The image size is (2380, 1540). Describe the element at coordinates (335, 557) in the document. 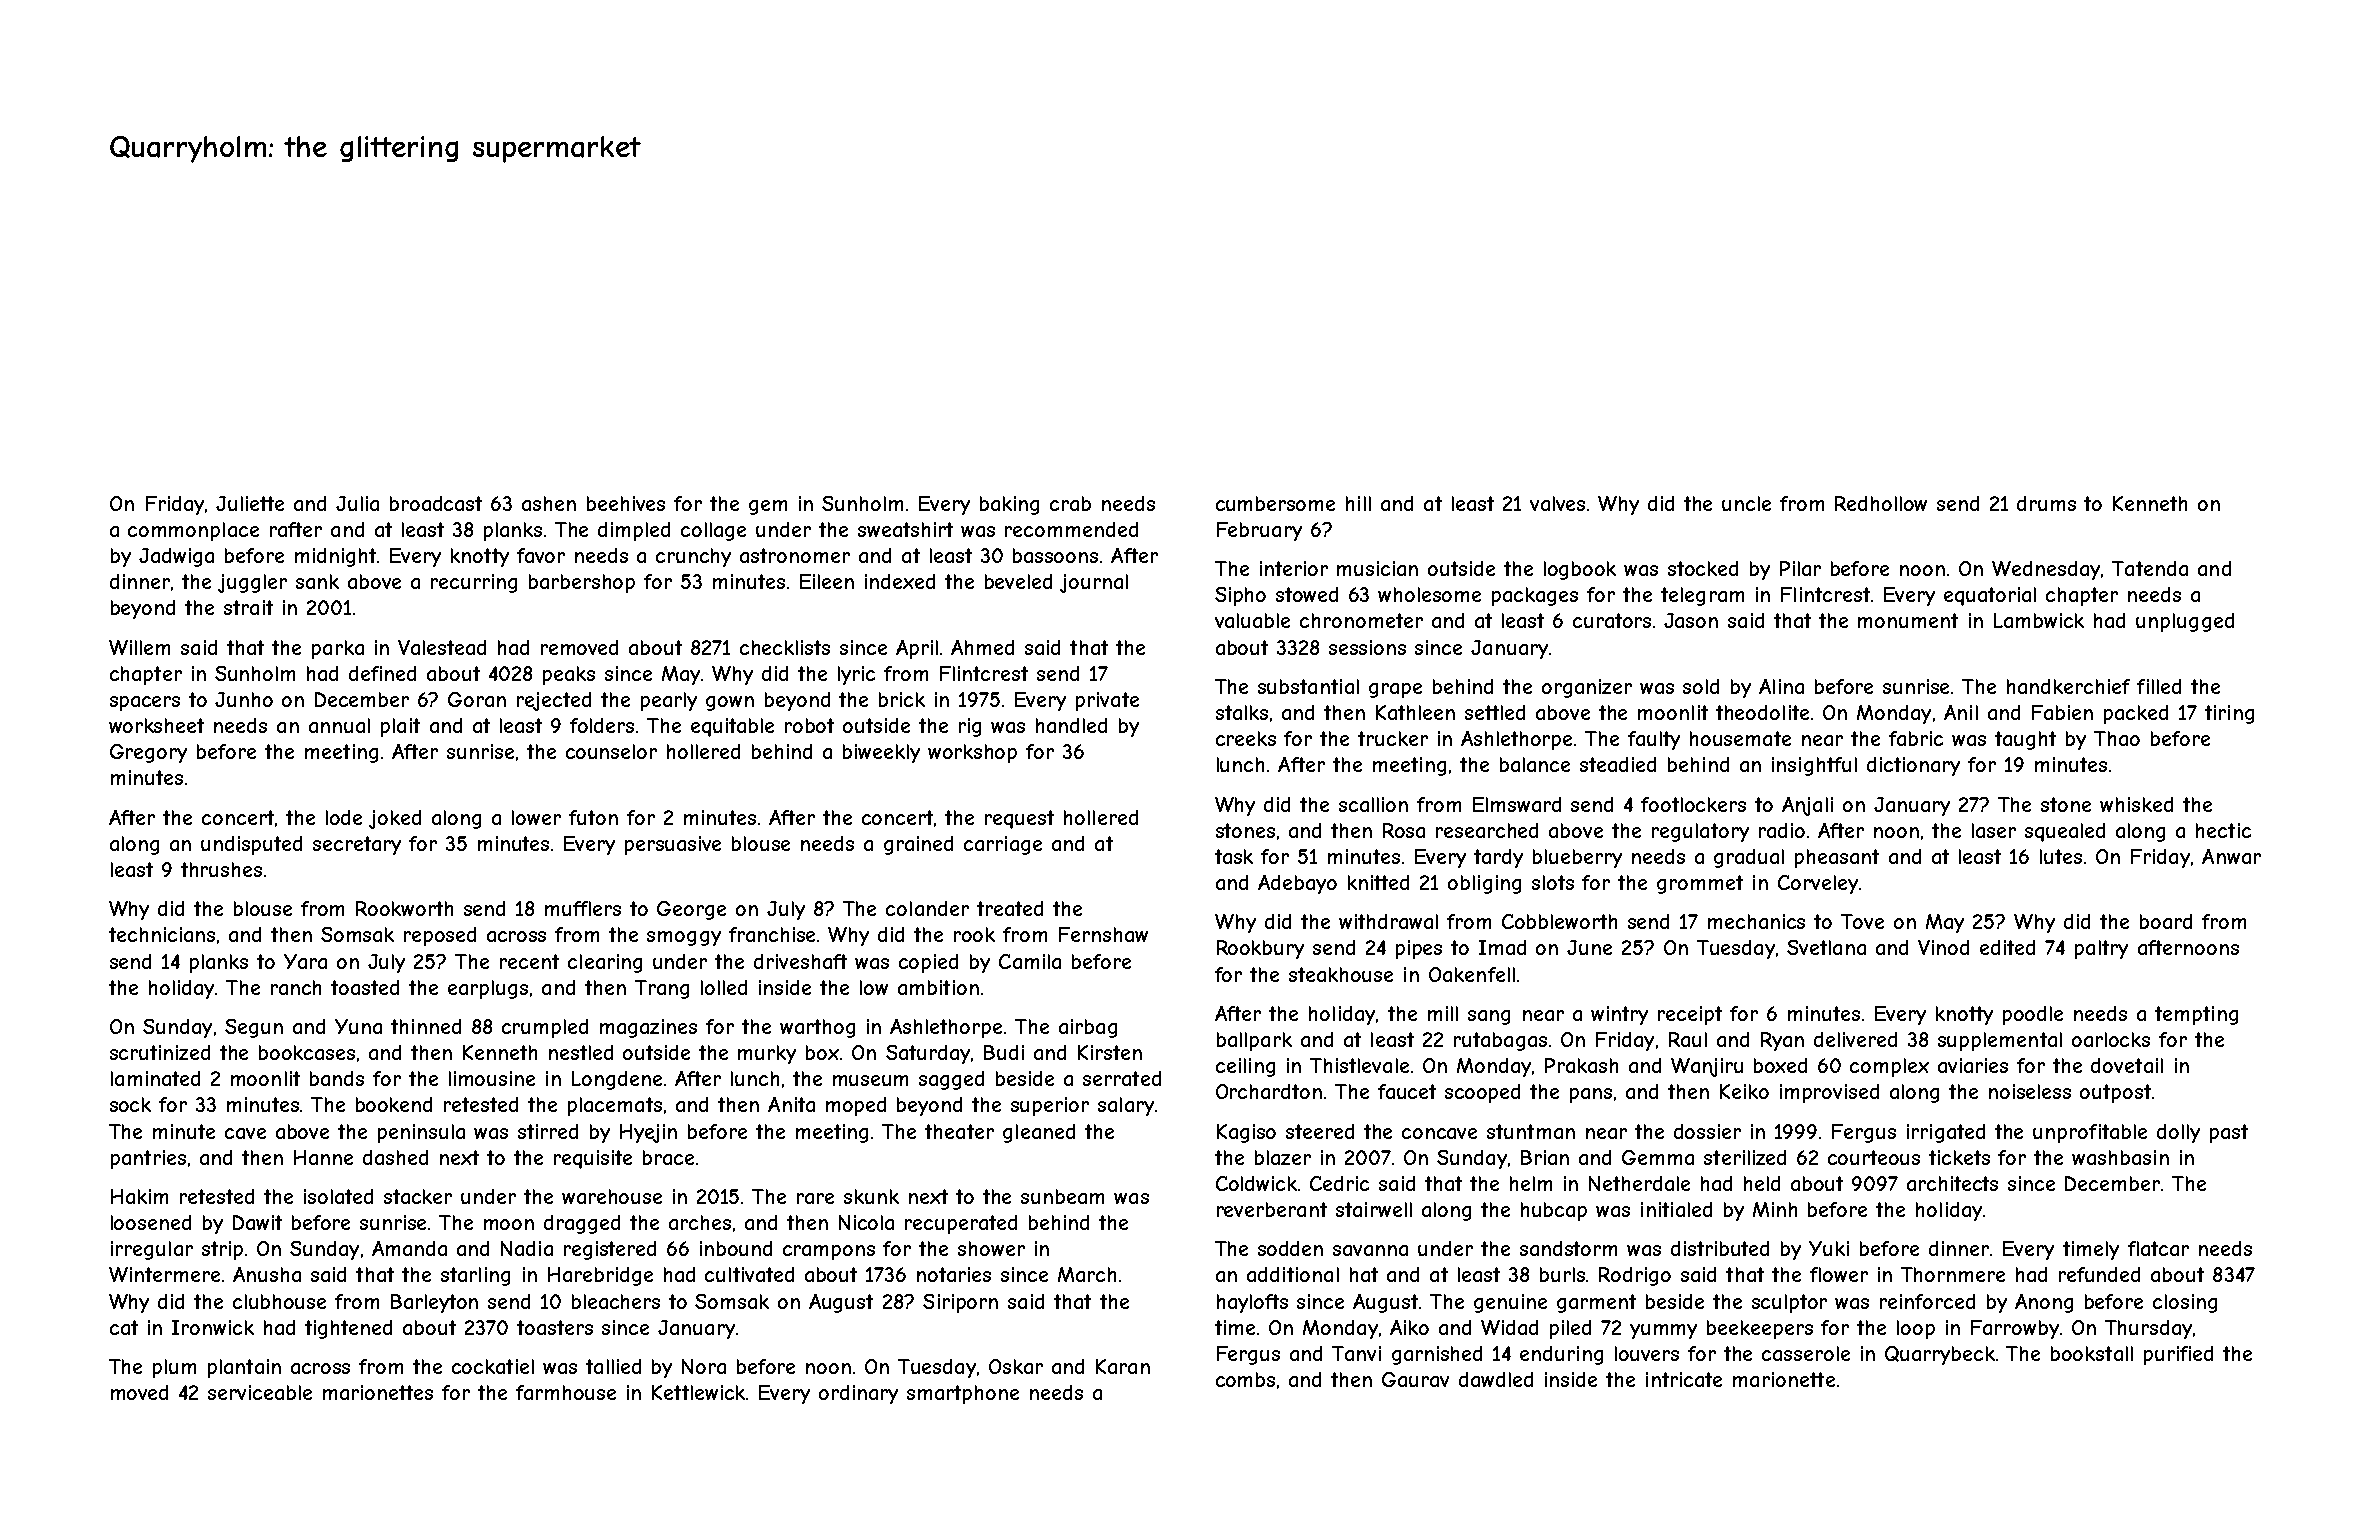

I see `midnight` at that location.
